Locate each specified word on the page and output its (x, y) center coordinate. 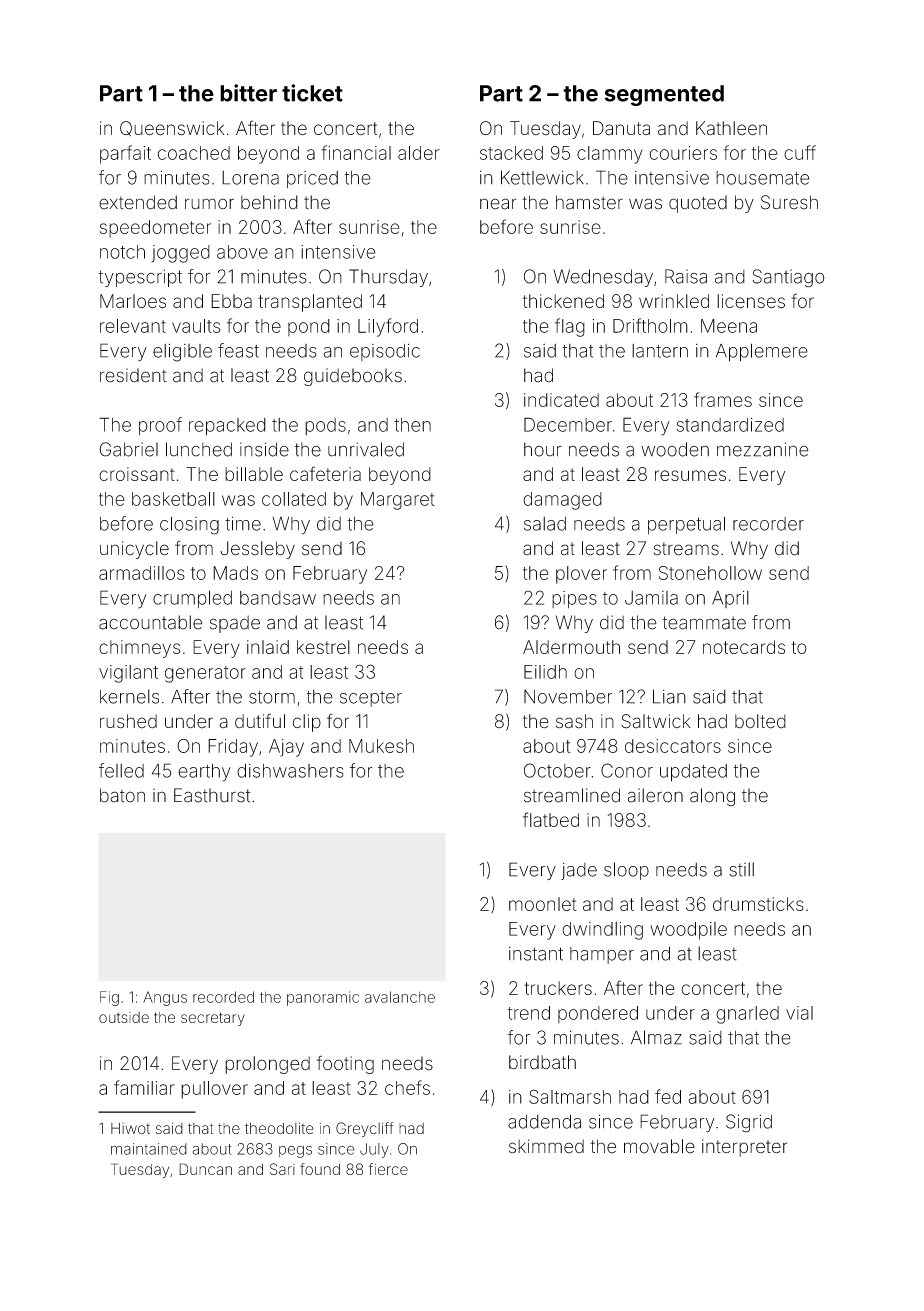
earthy (204, 773)
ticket (312, 93)
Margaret (398, 501)
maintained (149, 1149)
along (712, 797)
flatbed (551, 819)
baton (122, 795)
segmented (664, 95)
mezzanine (763, 449)
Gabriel (128, 449)
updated (693, 773)
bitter (248, 93)
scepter (371, 699)
